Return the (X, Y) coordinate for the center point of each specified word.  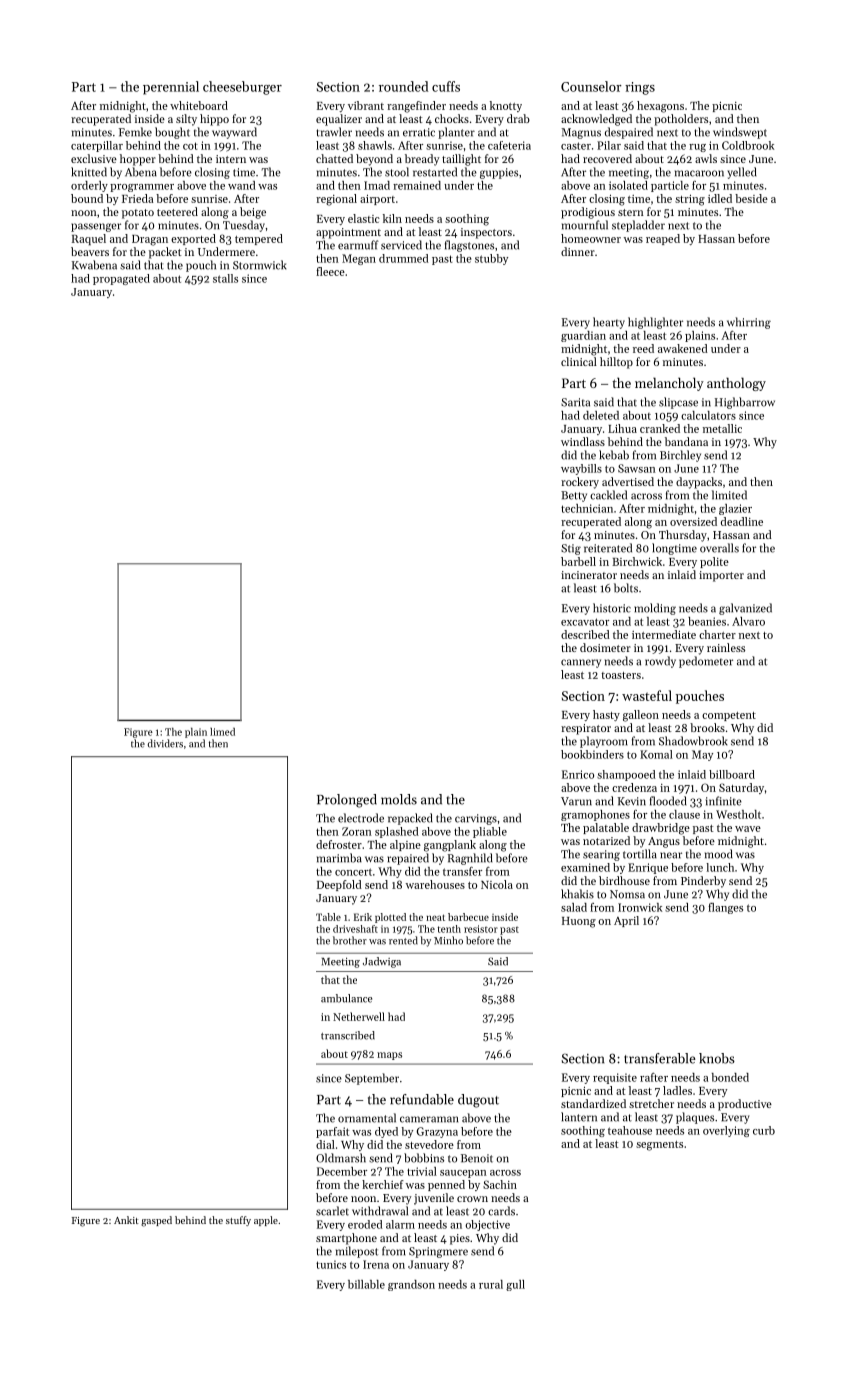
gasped (156, 1221)
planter (456, 133)
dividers (165, 743)
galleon (641, 716)
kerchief (383, 1184)
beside (751, 198)
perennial (171, 88)
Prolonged (347, 801)
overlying (726, 1131)
